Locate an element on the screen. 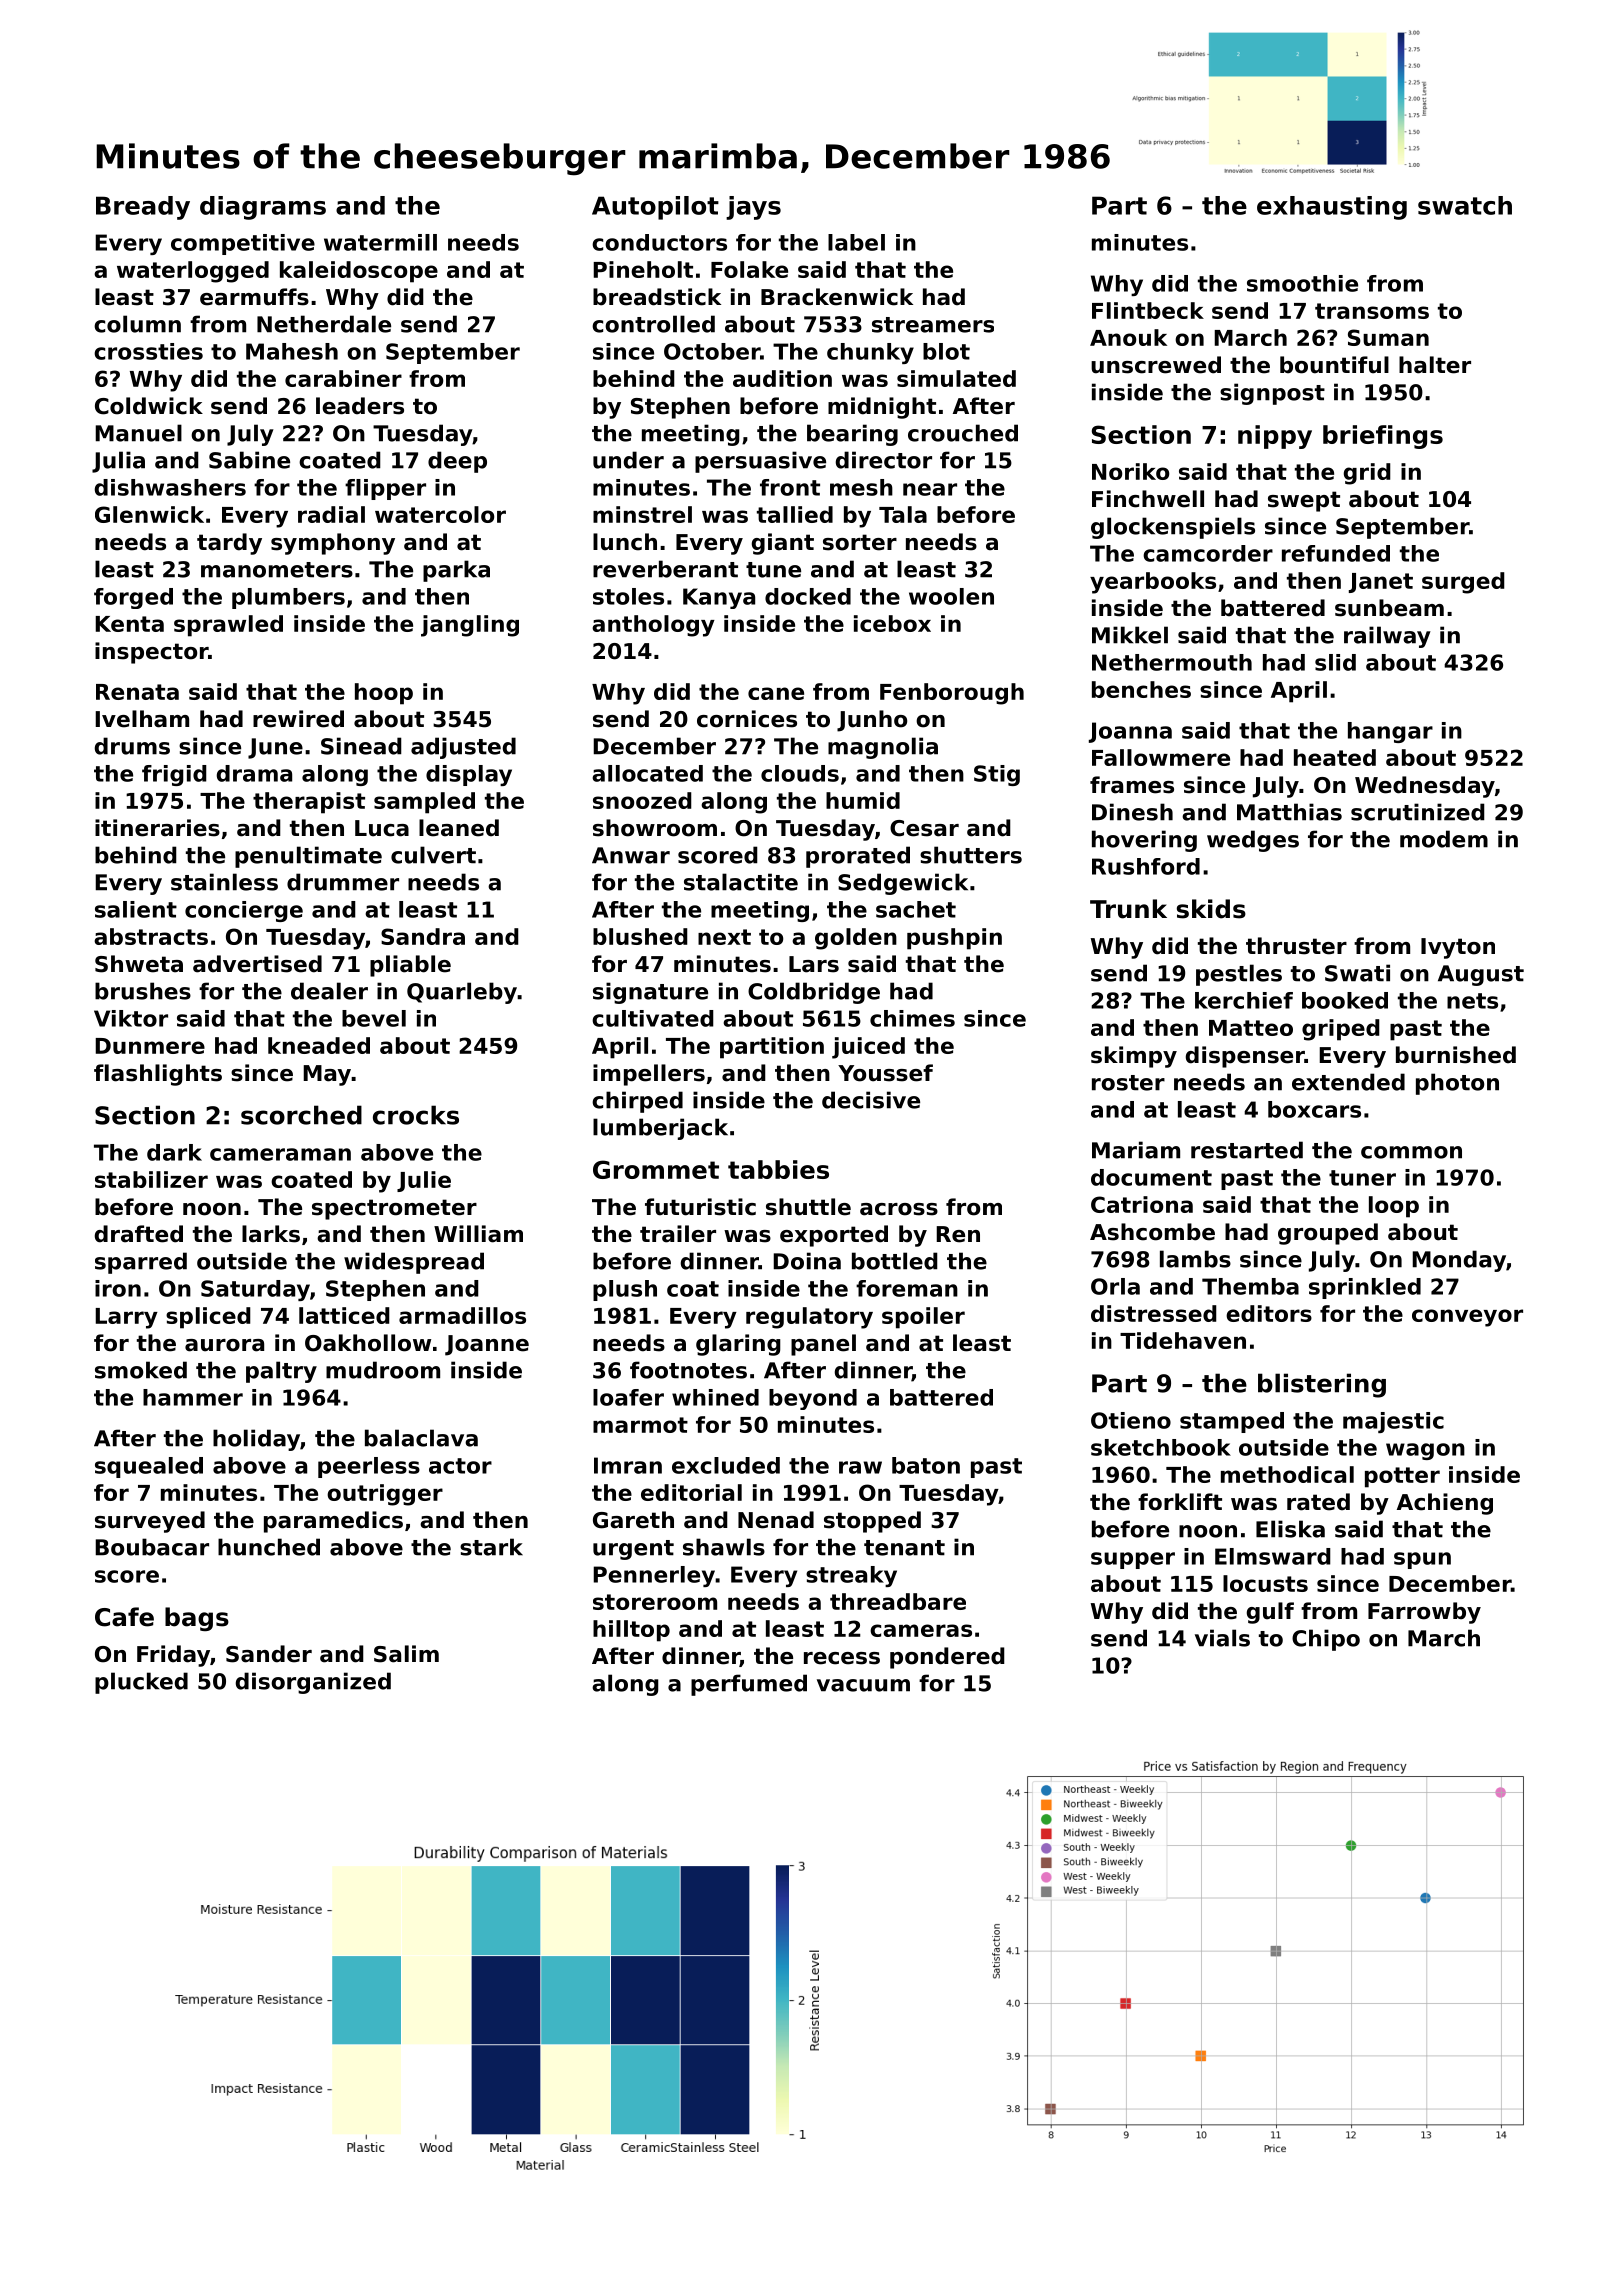 This screenshot has width=1620, height=2292. perfumed is located at coordinates (749, 1685).
